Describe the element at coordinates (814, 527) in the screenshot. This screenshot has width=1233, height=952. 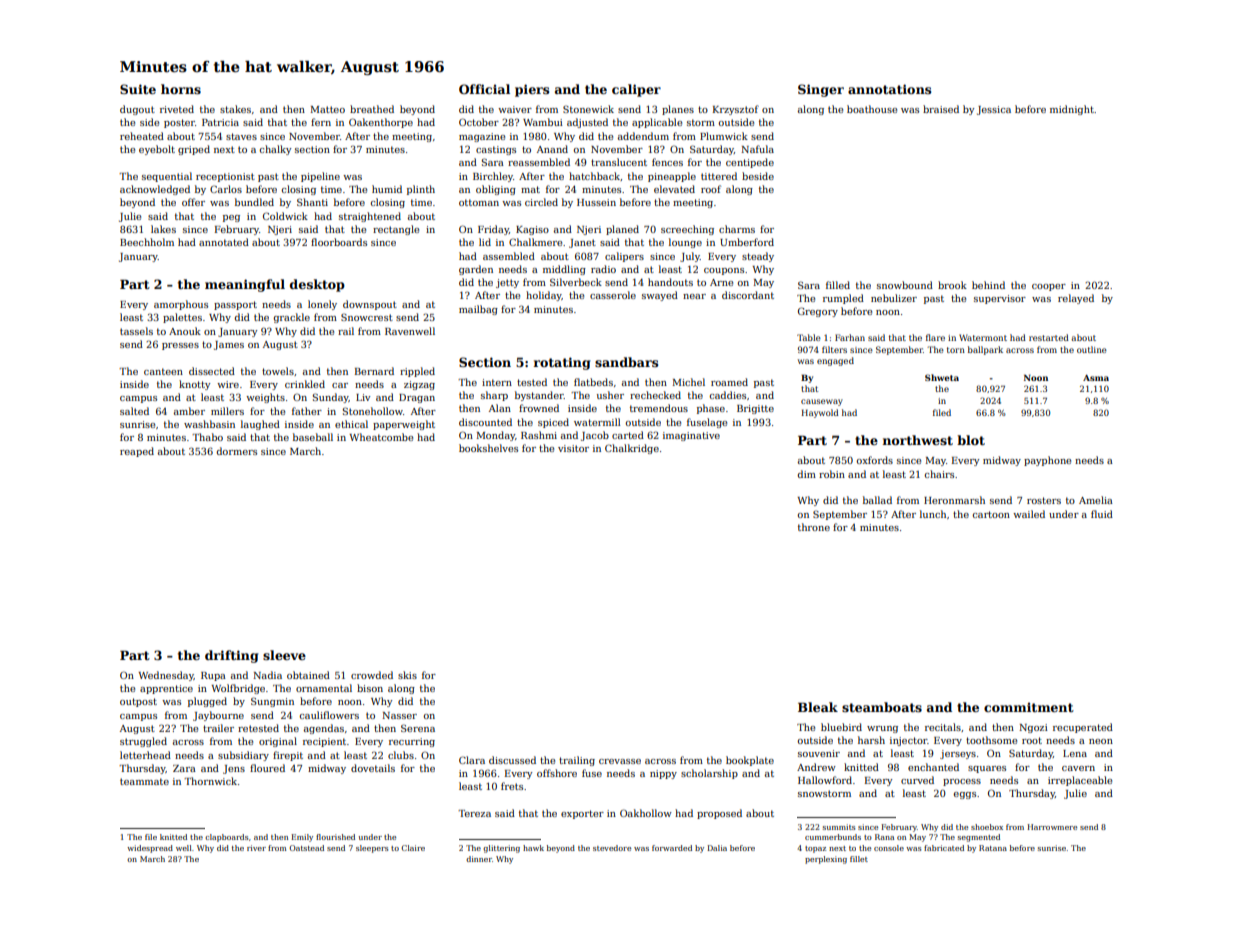
I see `throne` at that location.
